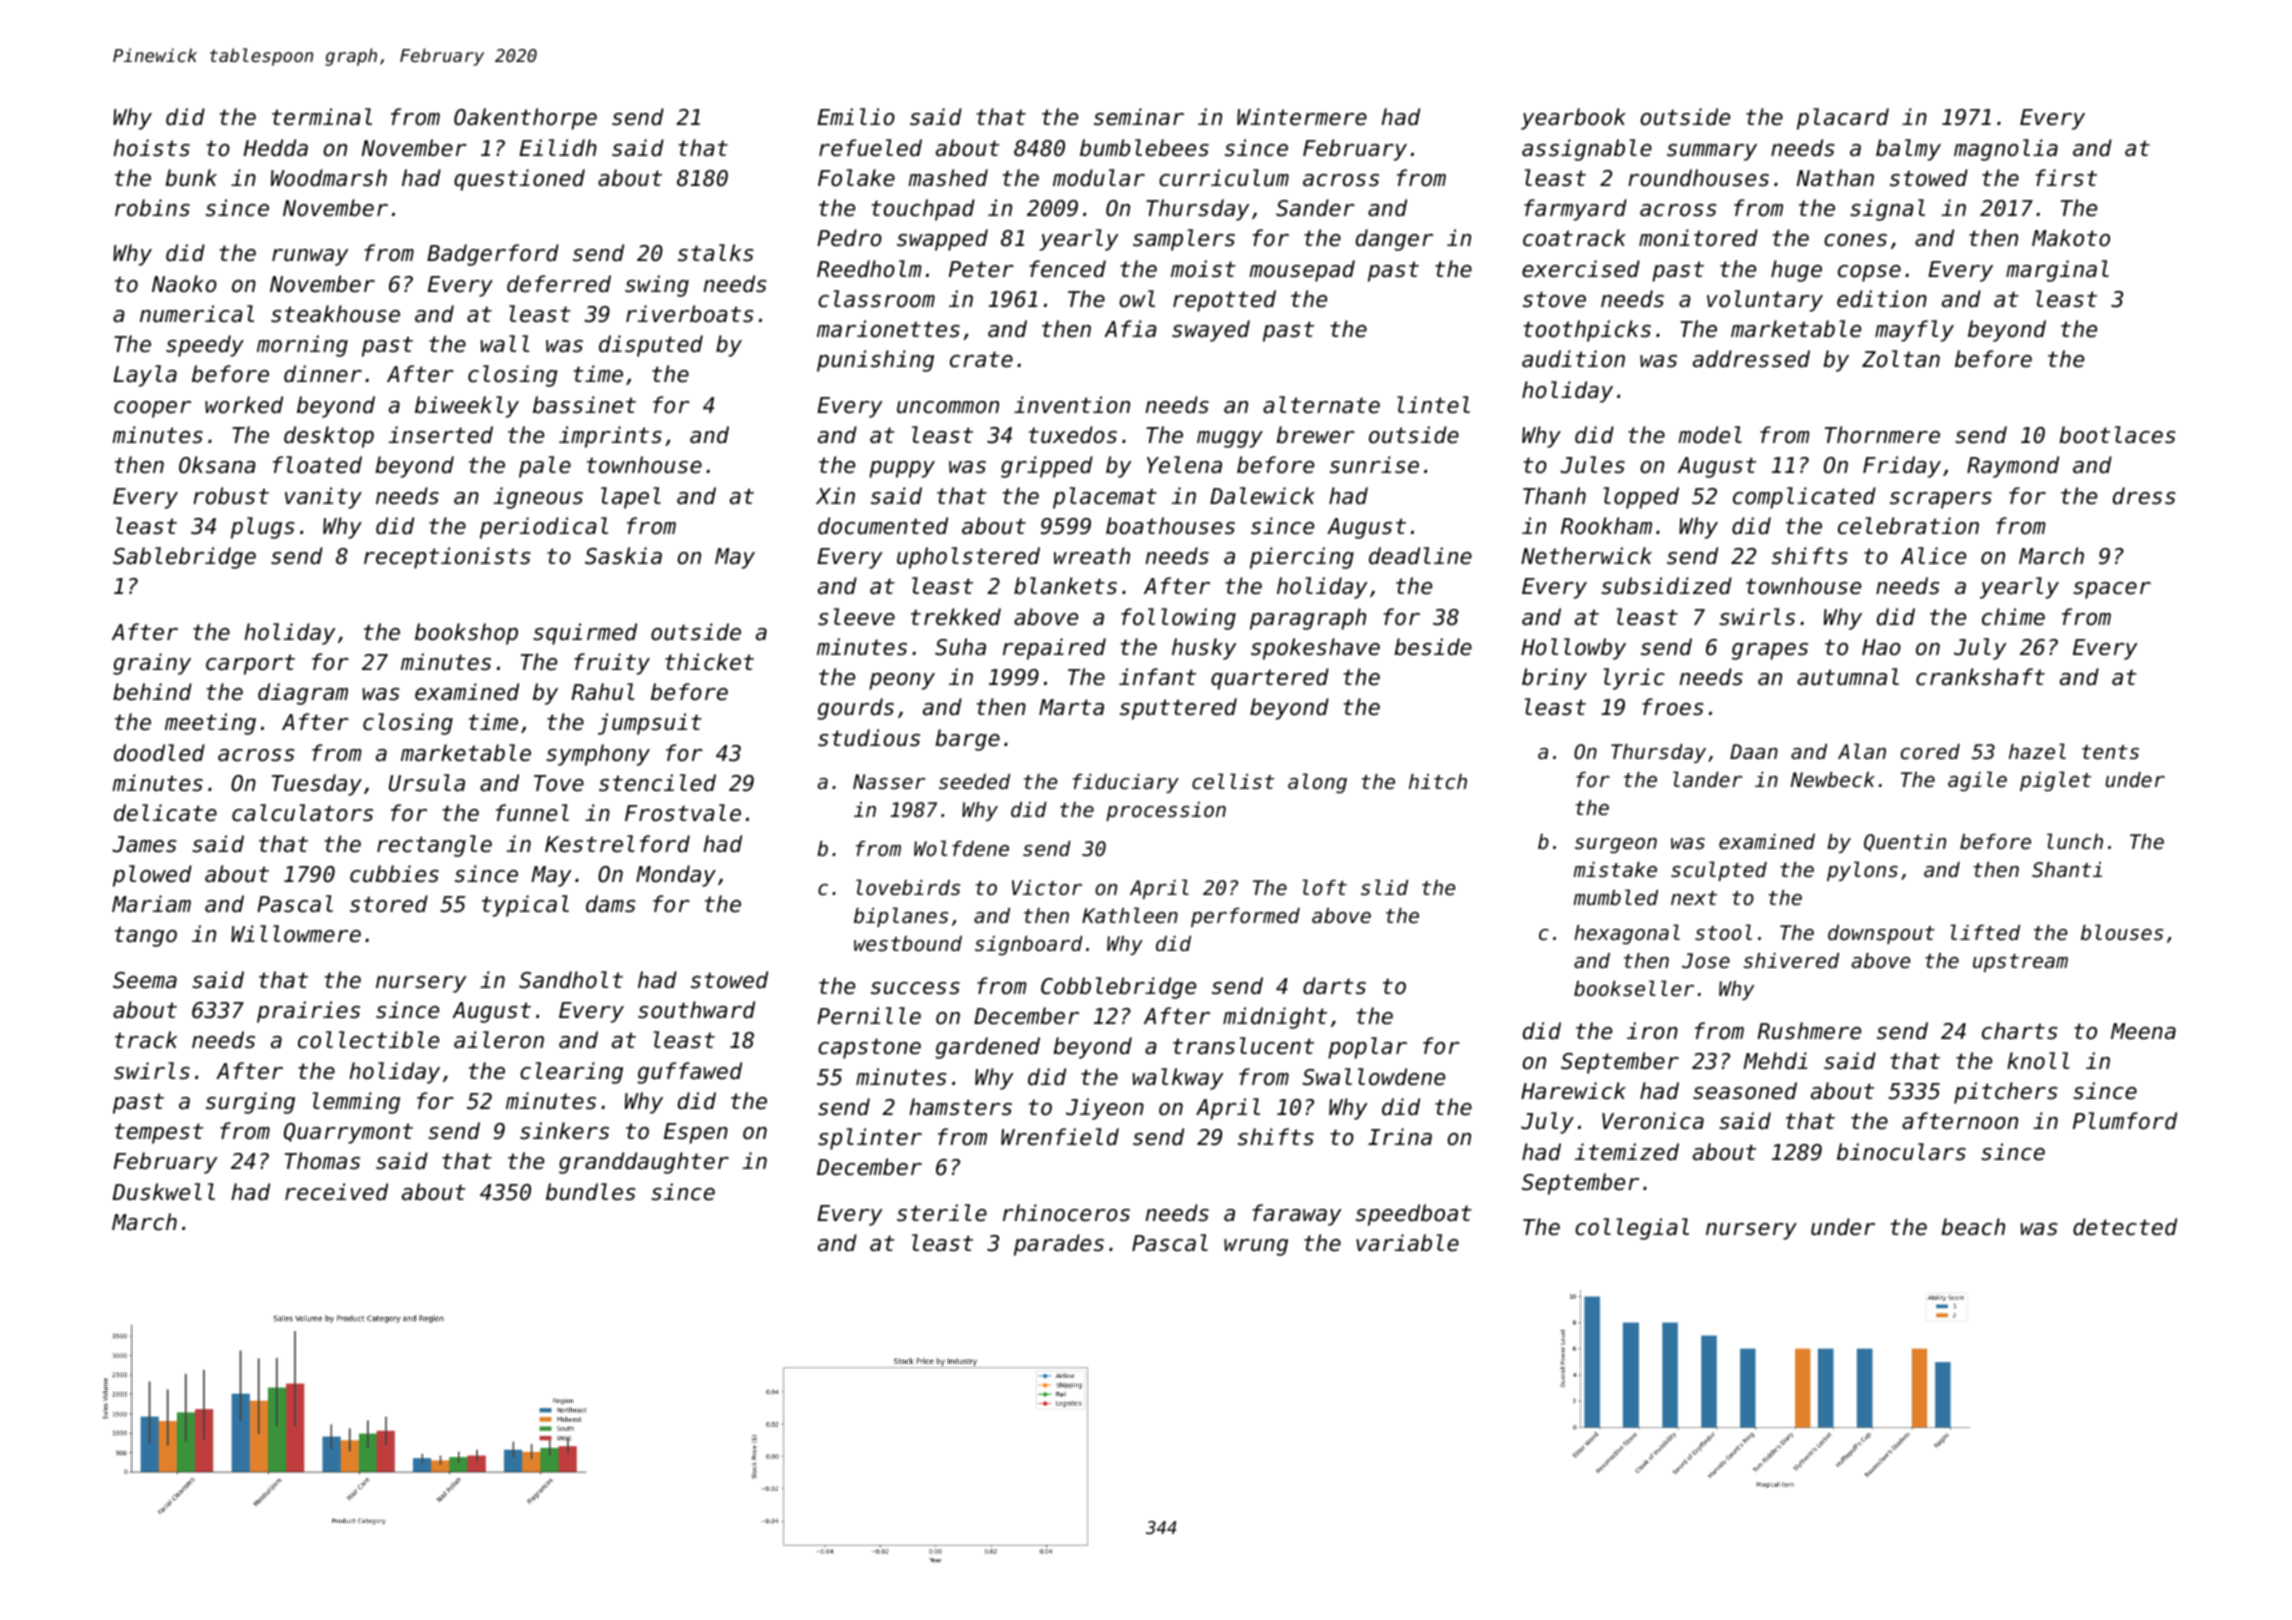  Describe the element at coordinates (1791, 961) in the image. I see `shivered` at that location.
